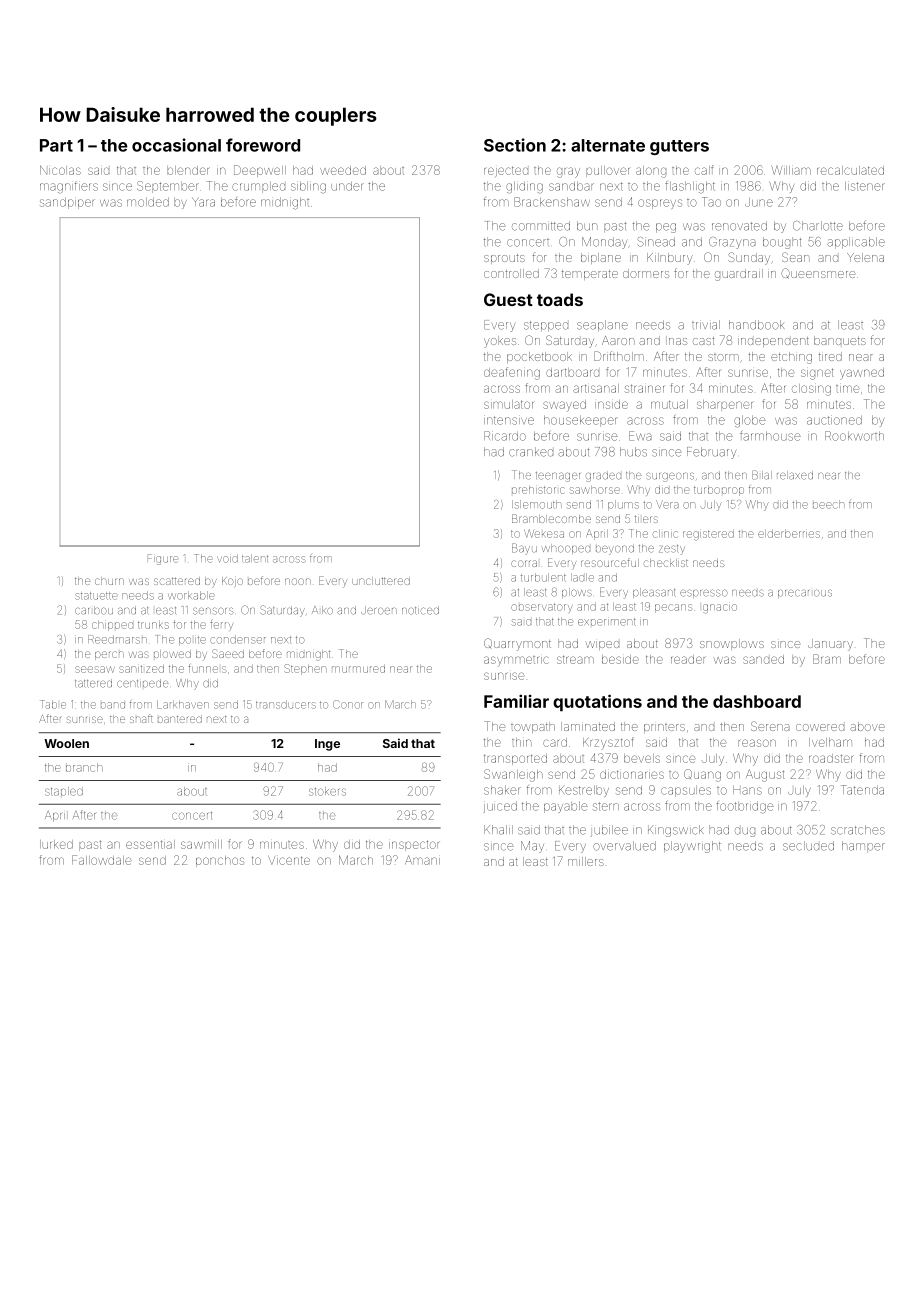 This page has width=924, height=1308. I want to click on void, so click(227, 559).
